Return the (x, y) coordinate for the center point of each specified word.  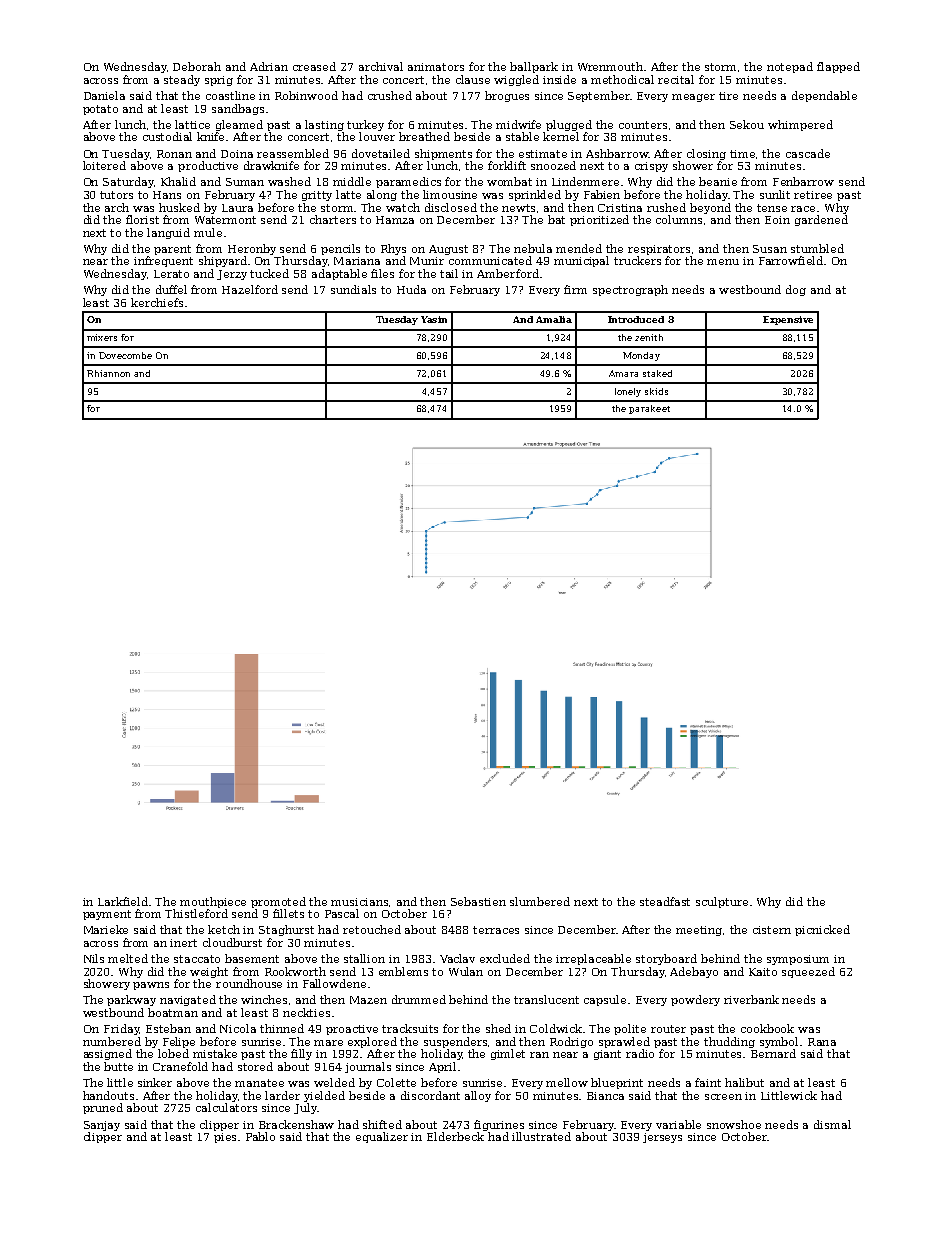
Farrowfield (791, 260)
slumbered (540, 901)
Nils (94, 958)
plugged (569, 125)
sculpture (722, 902)
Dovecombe (125, 355)
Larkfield (123, 901)
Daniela (104, 95)
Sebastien (478, 901)
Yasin (434, 319)
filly (301, 1054)
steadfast (665, 901)
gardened (821, 220)
